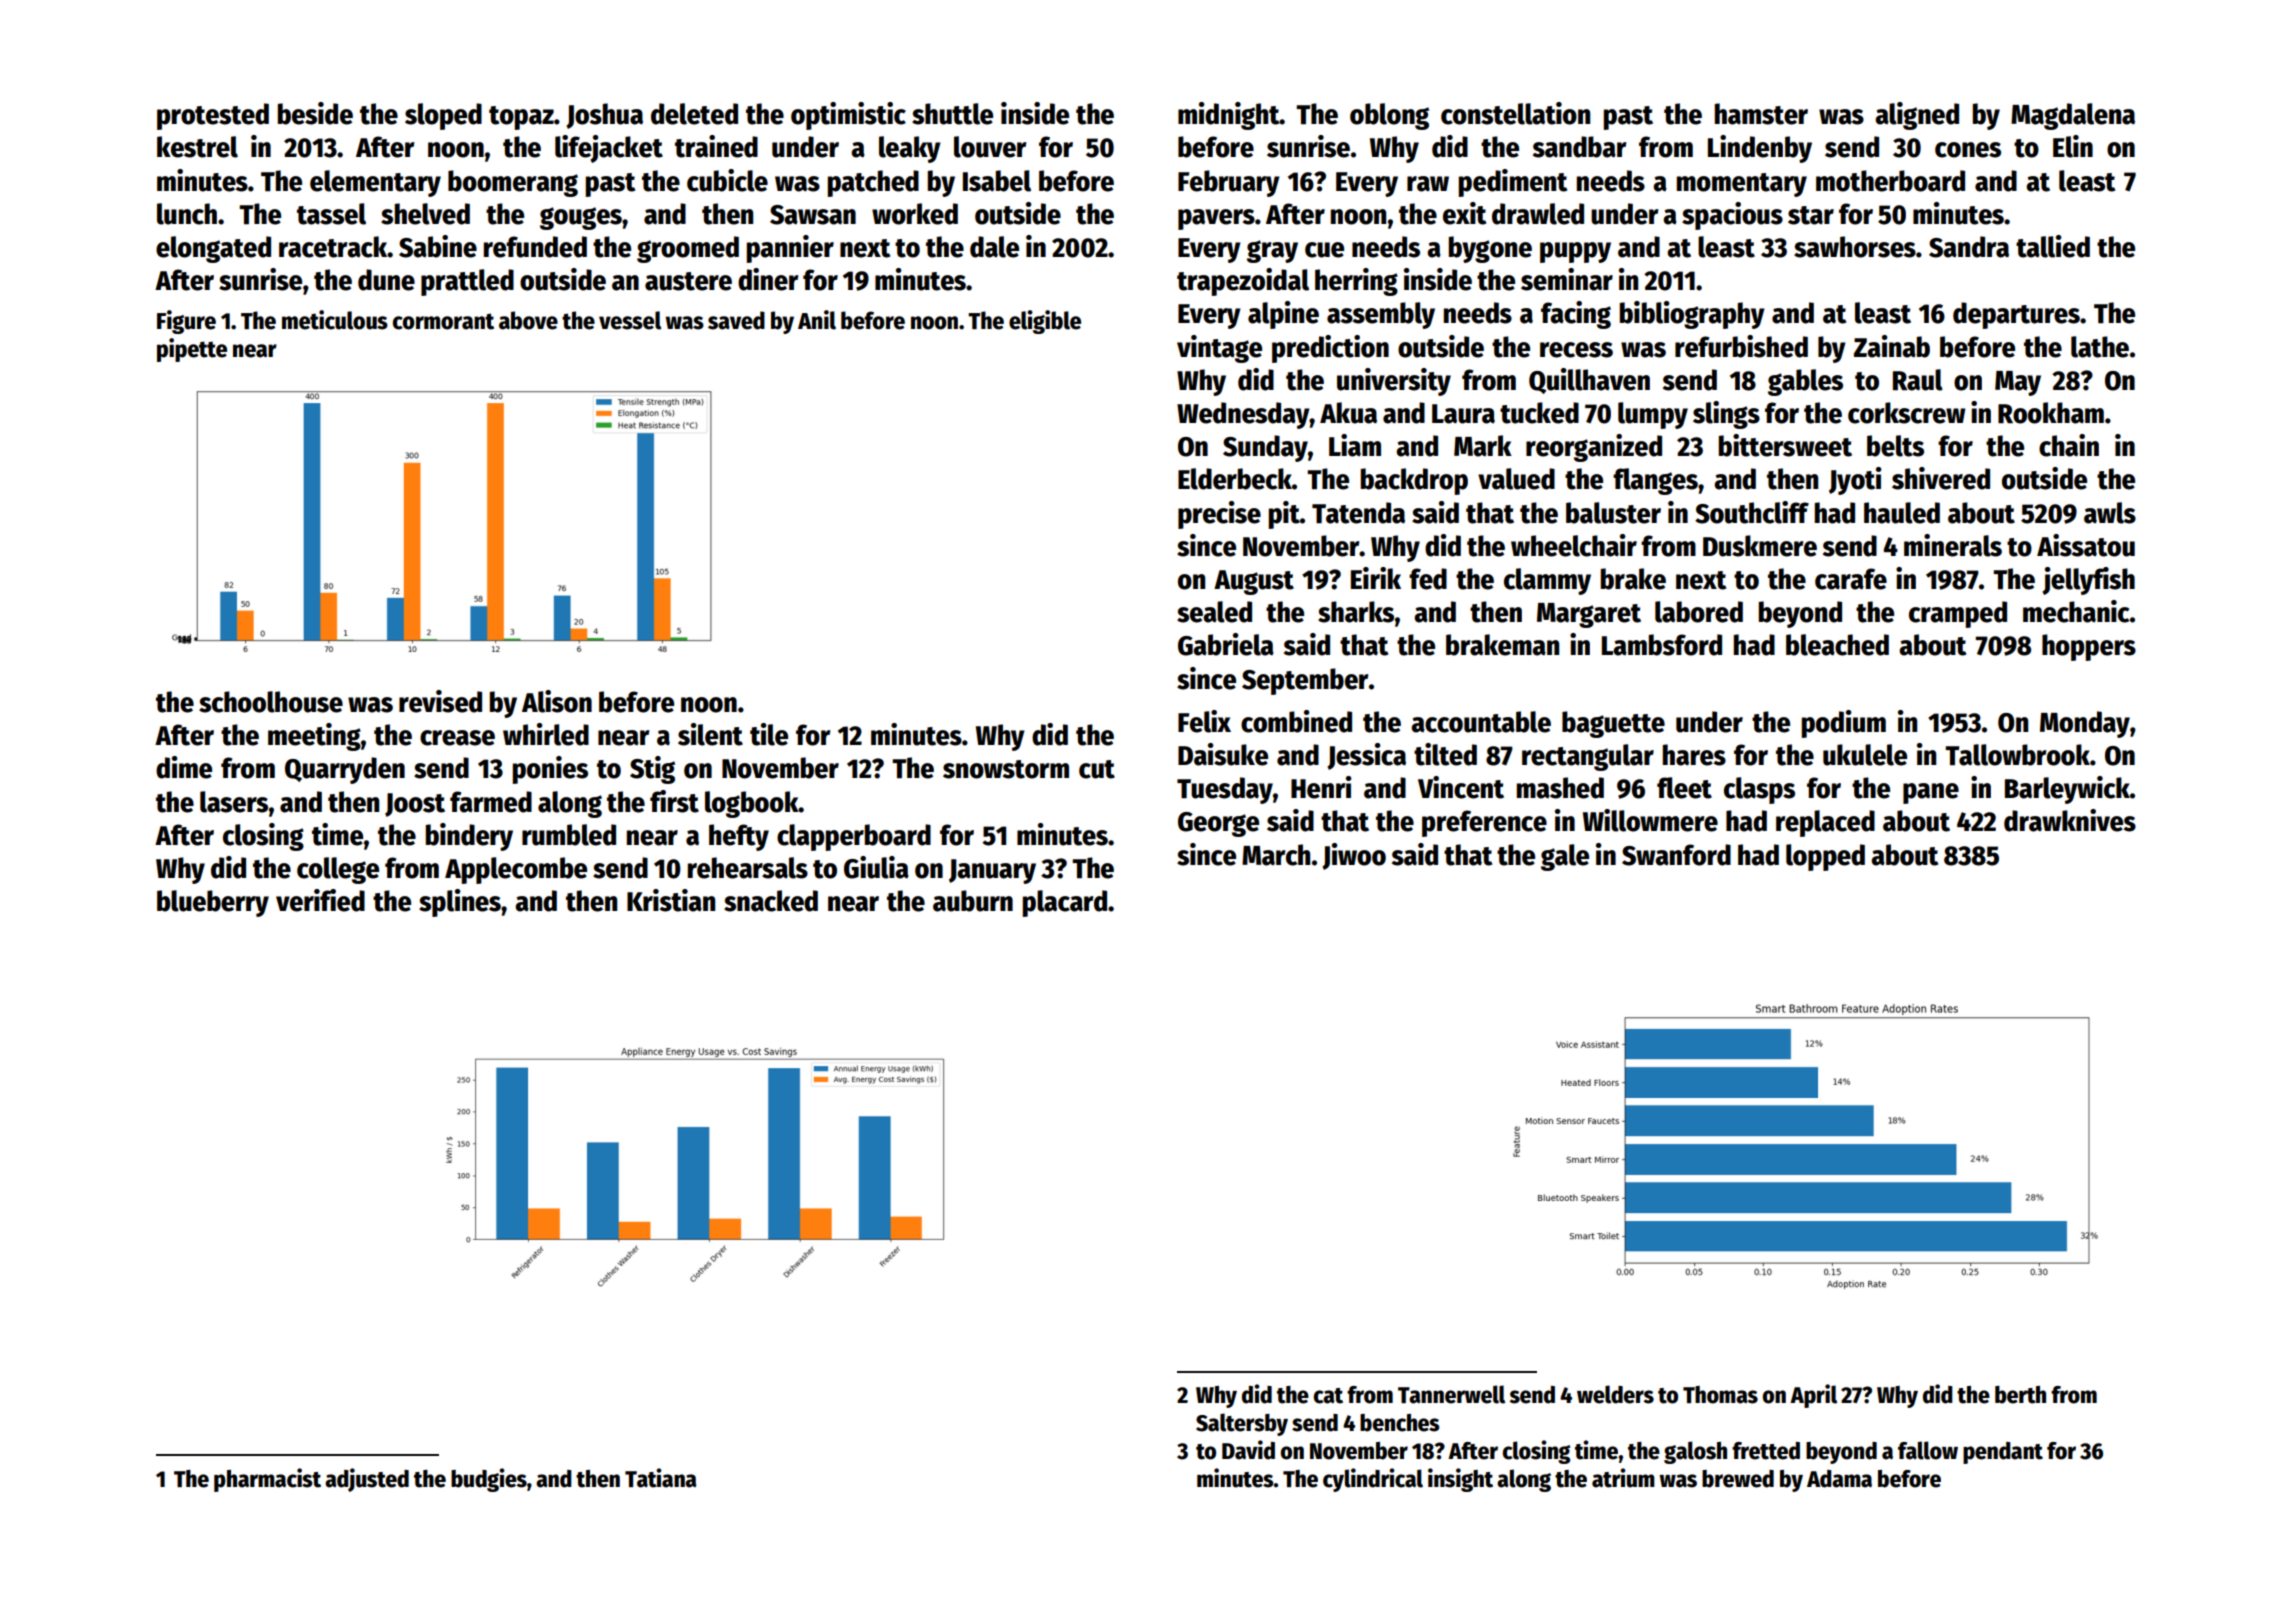 The image size is (2292, 1620). I want to click on insight, so click(1460, 1480).
